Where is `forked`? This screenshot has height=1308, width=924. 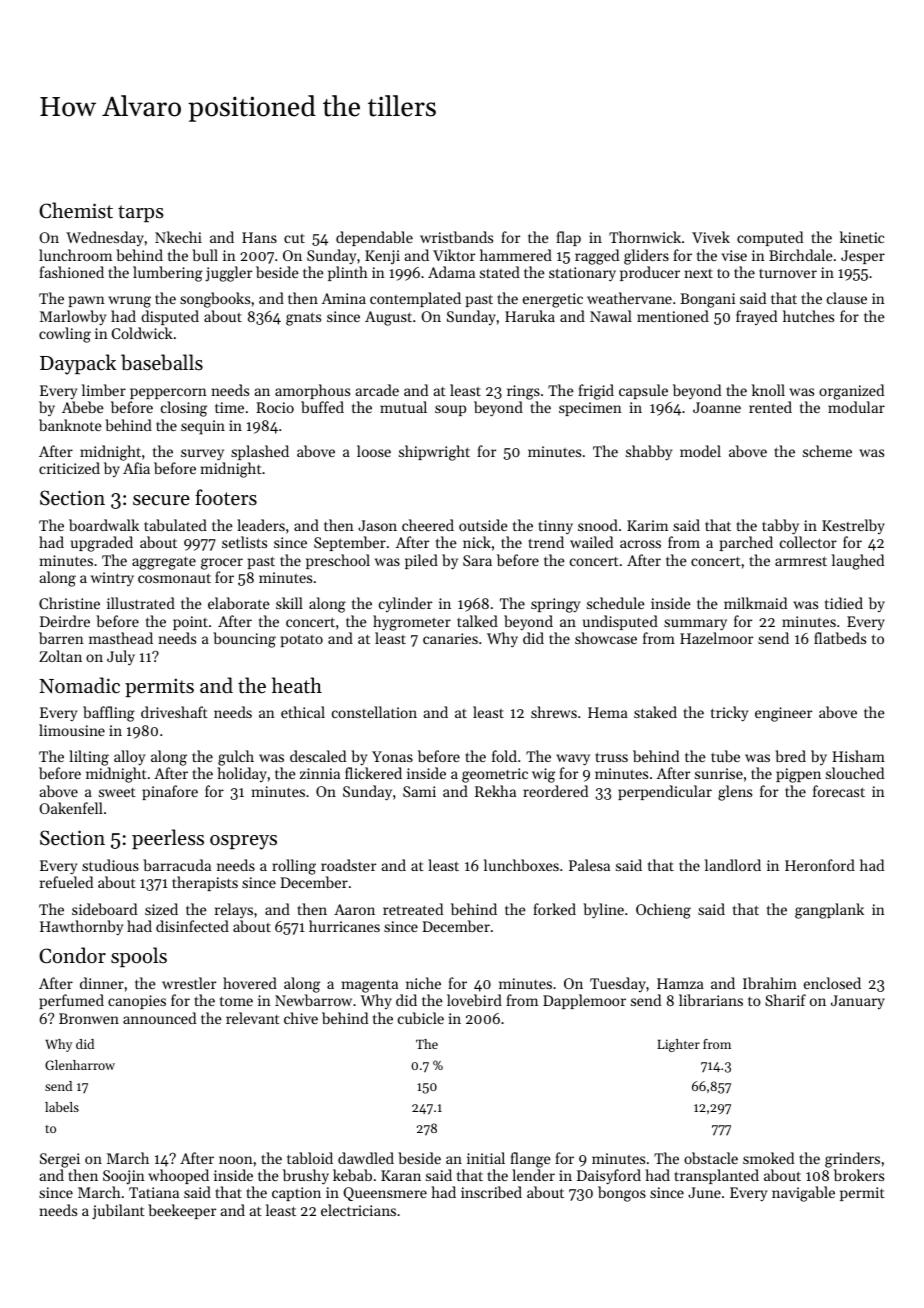
forked is located at coordinates (554, 909).
